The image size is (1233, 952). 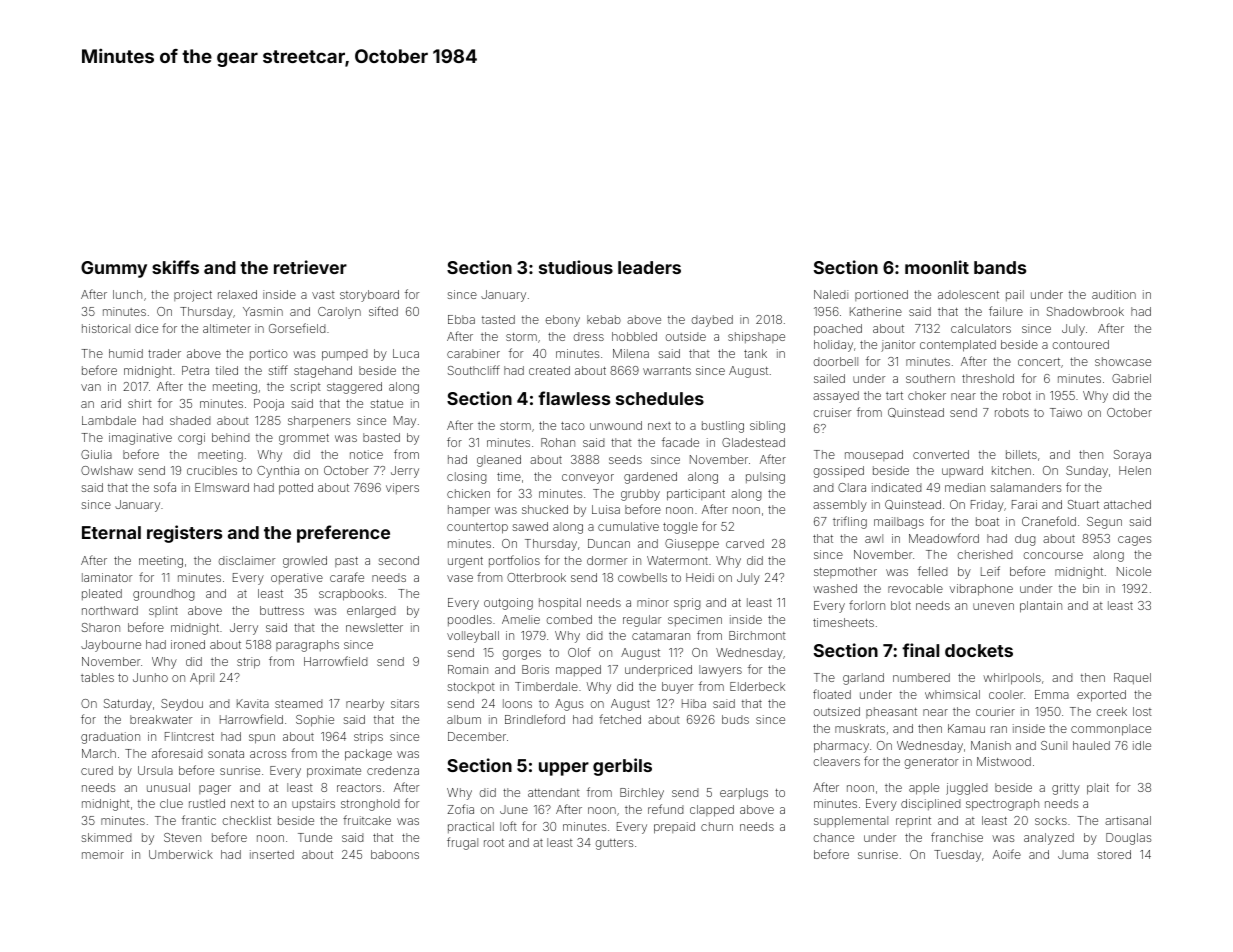 What do you see at coordinates (269, 405) in the screenshot?
I see `Pooja` at bounding box center [269, 405].
